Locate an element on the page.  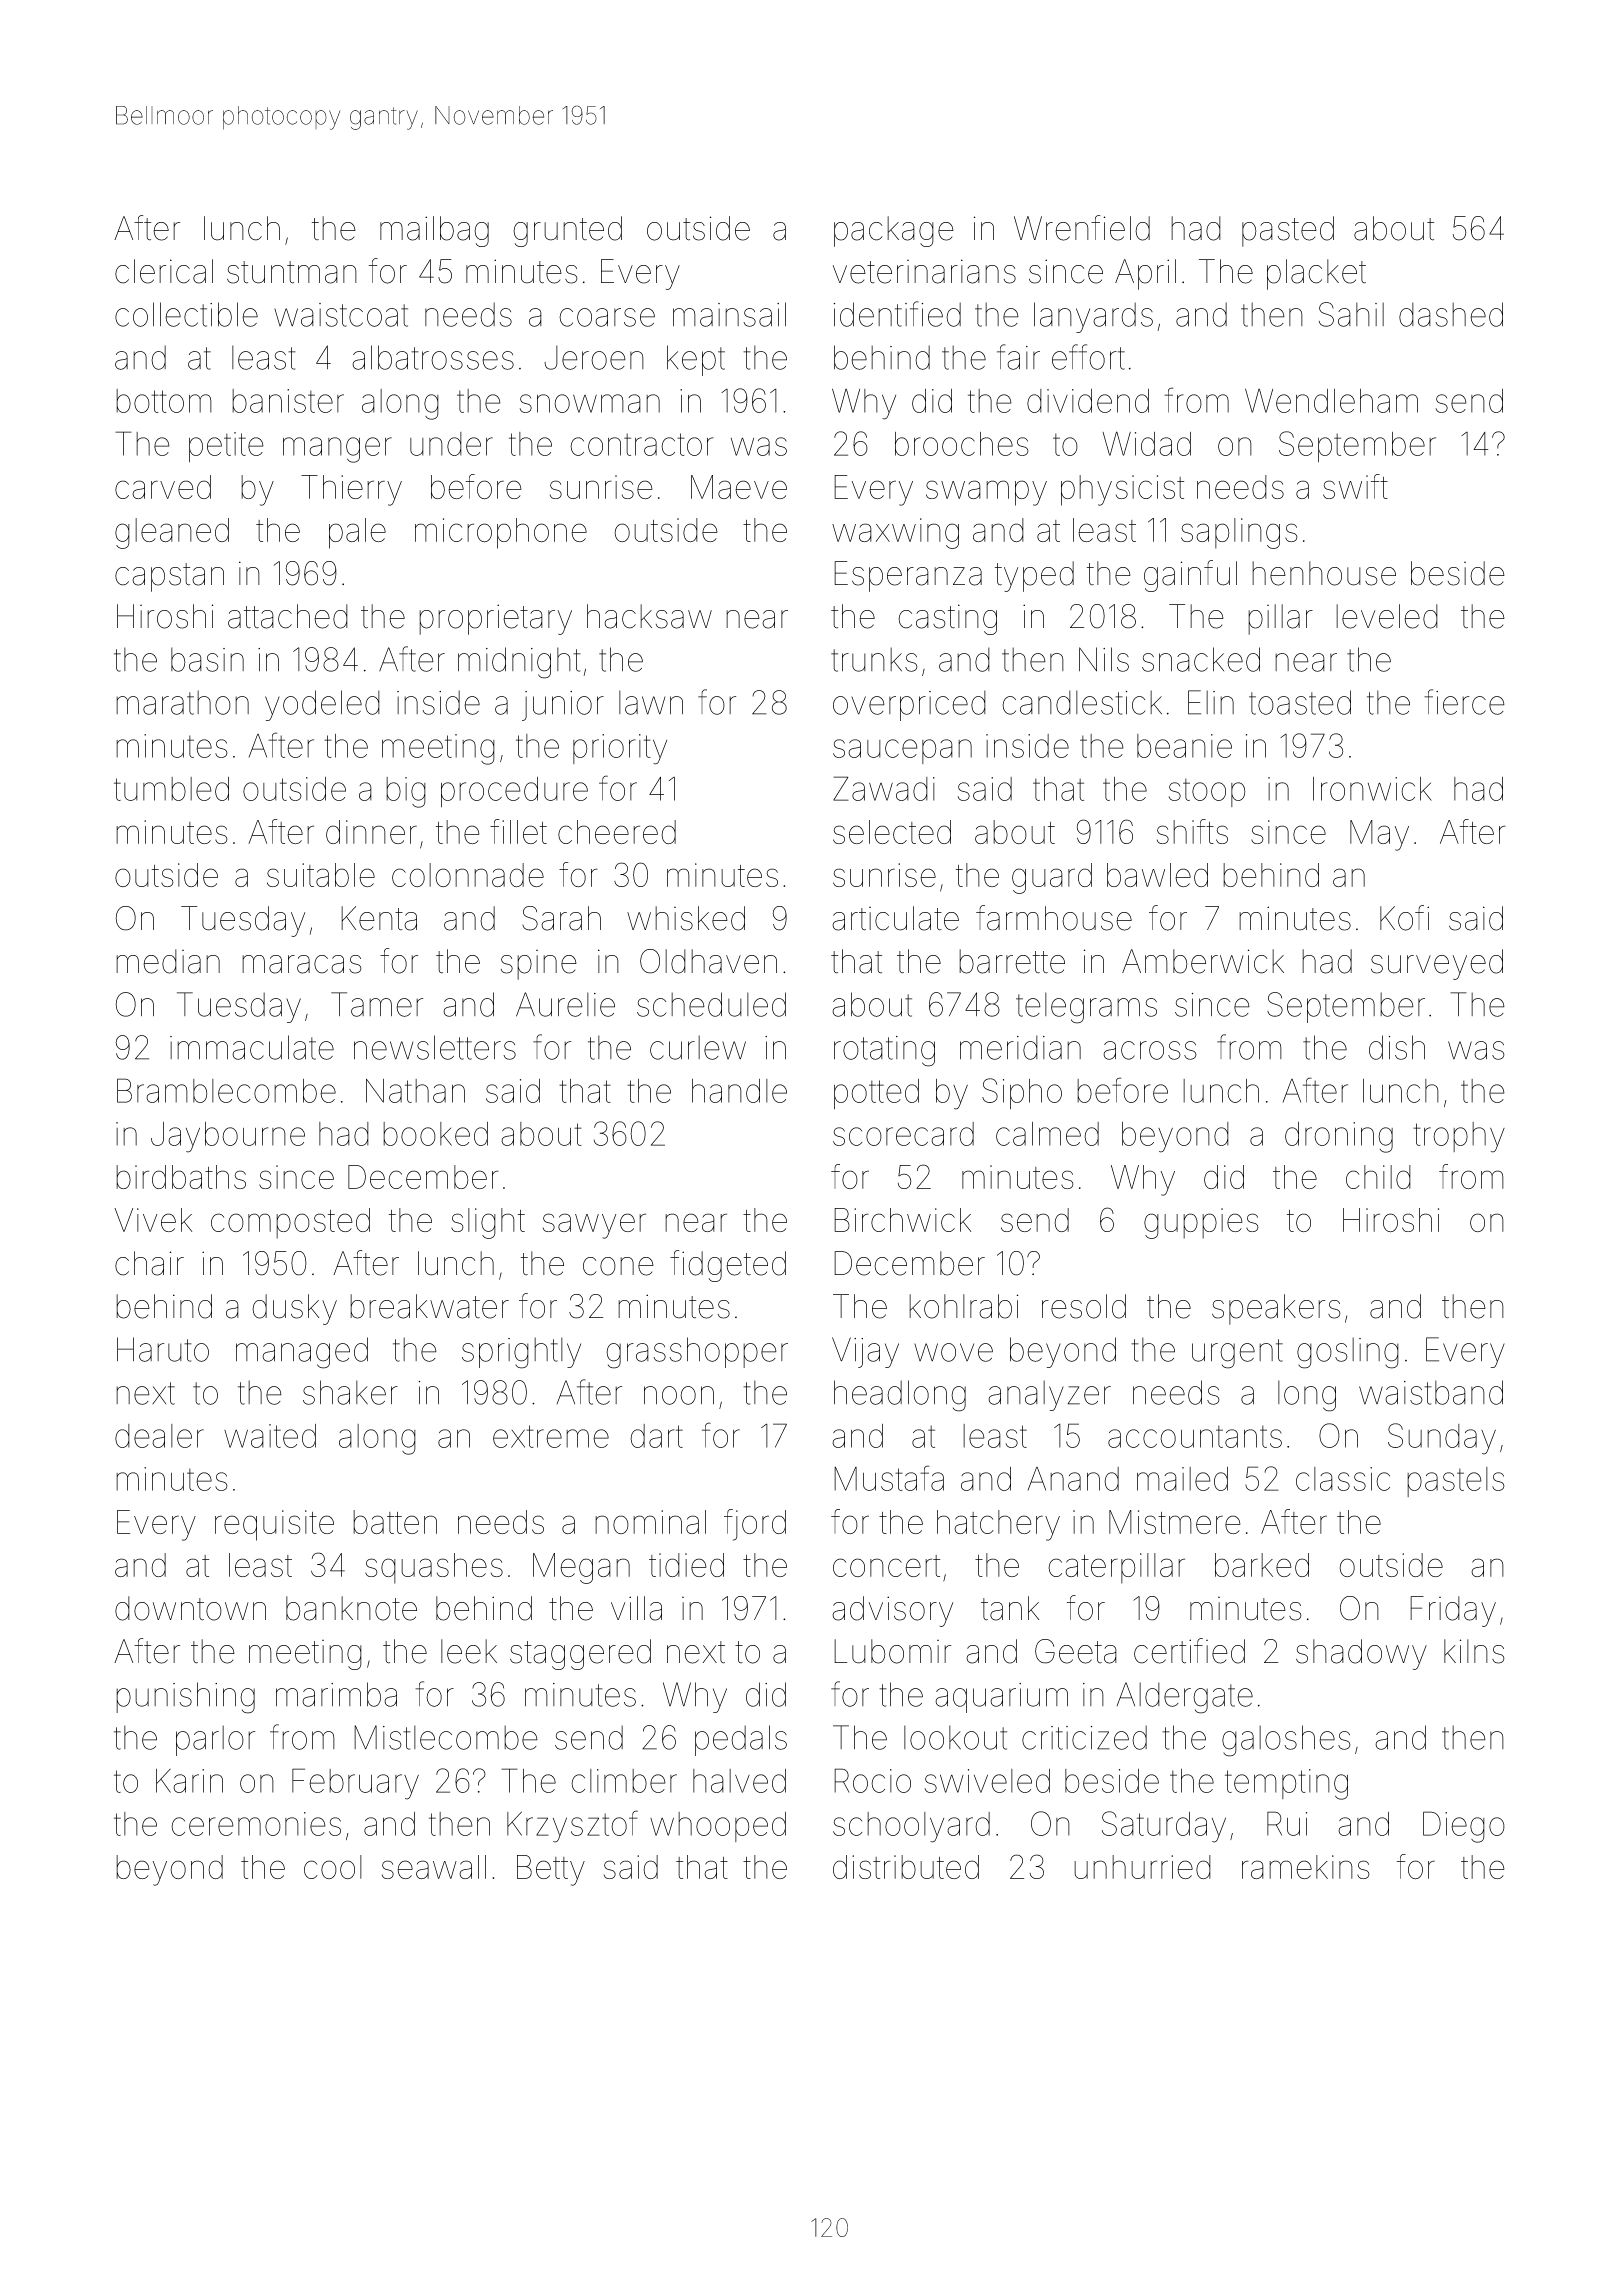
Jaybourne is located at coordinates (228, 1137).
